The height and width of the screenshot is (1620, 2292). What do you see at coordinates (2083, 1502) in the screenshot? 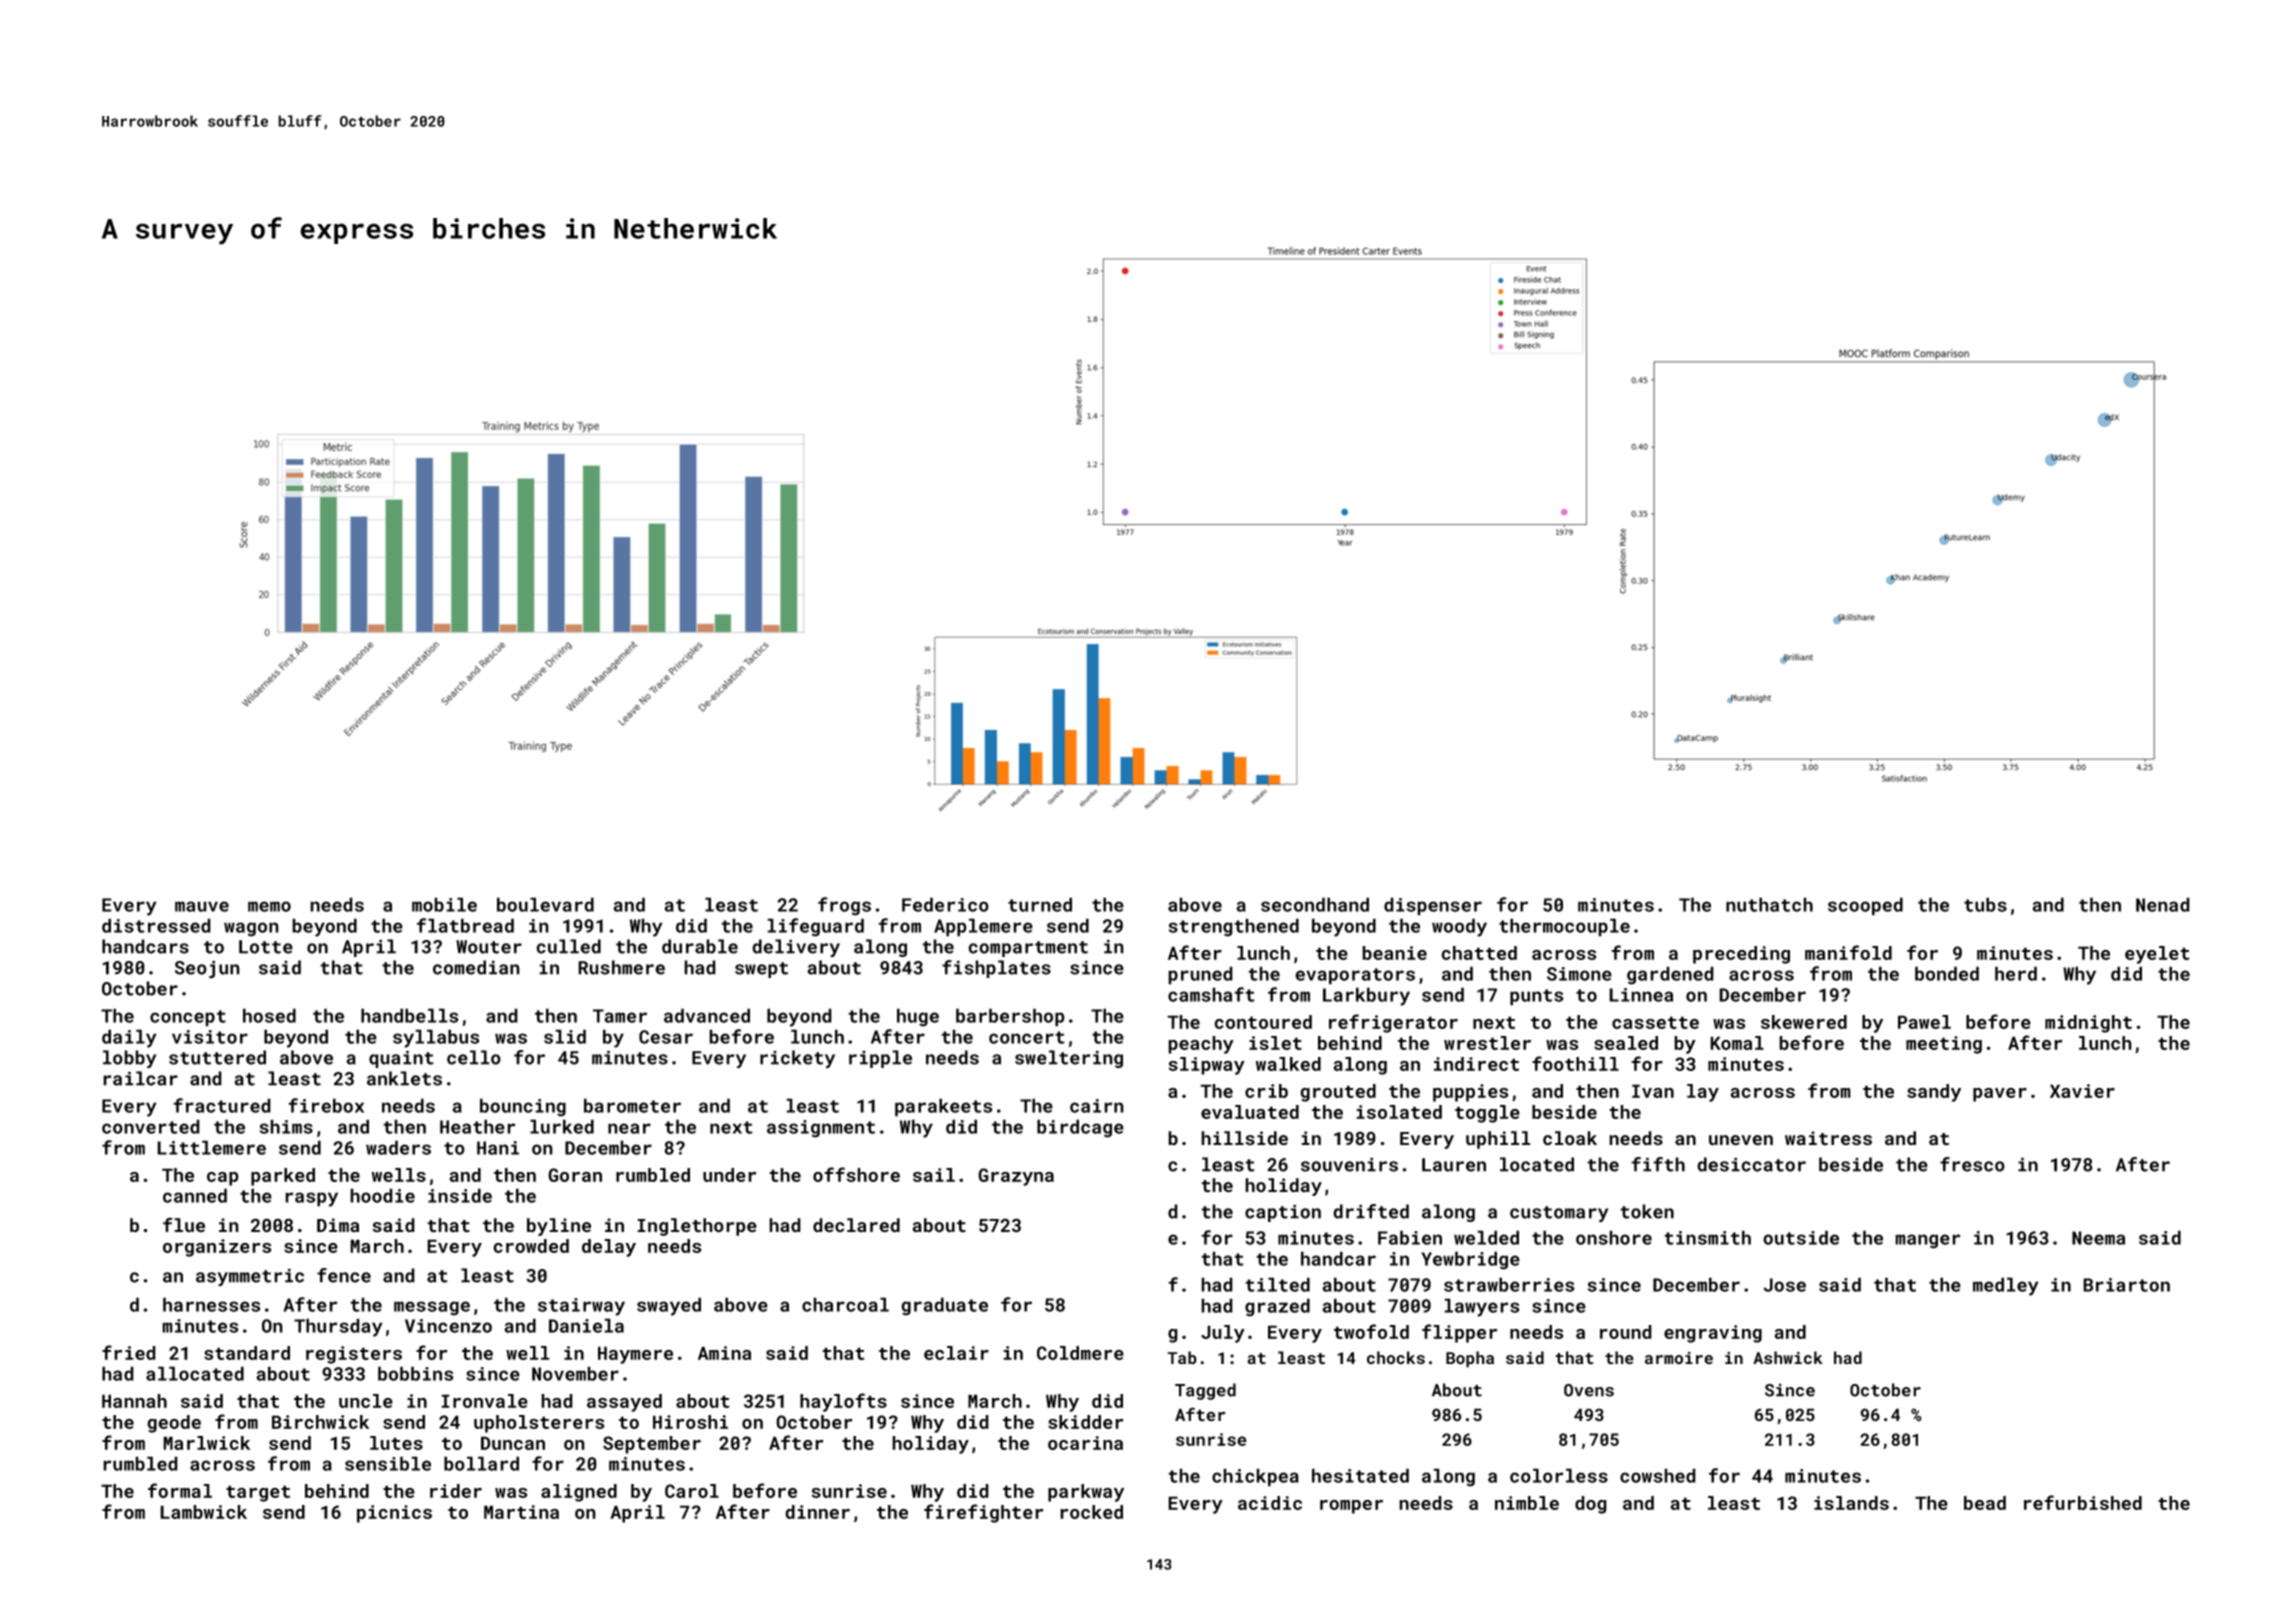
I see `refurbished` at bounding box center [2083, 1502].
